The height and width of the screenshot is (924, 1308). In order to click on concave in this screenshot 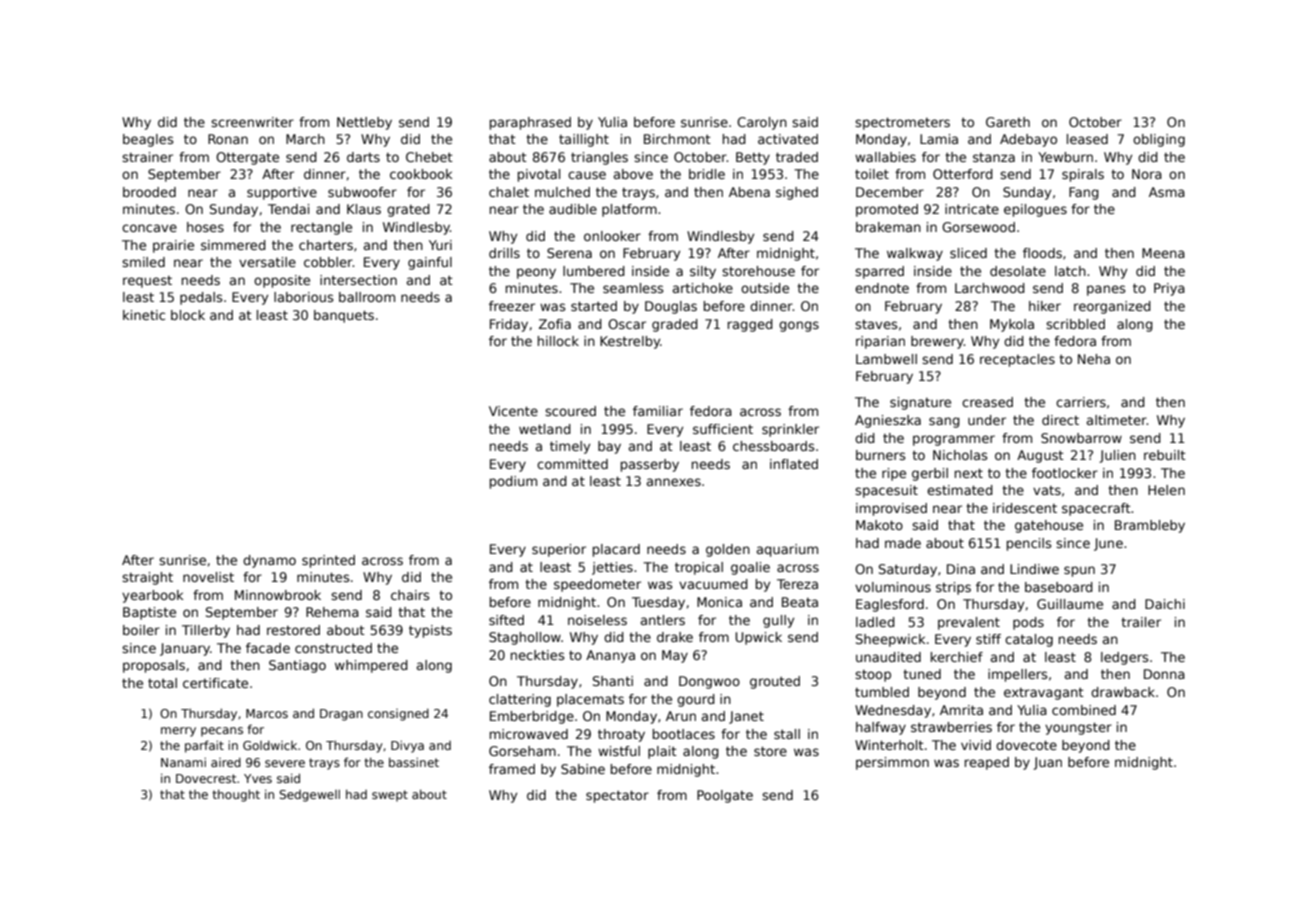, I will do `click(149, 228)`.
